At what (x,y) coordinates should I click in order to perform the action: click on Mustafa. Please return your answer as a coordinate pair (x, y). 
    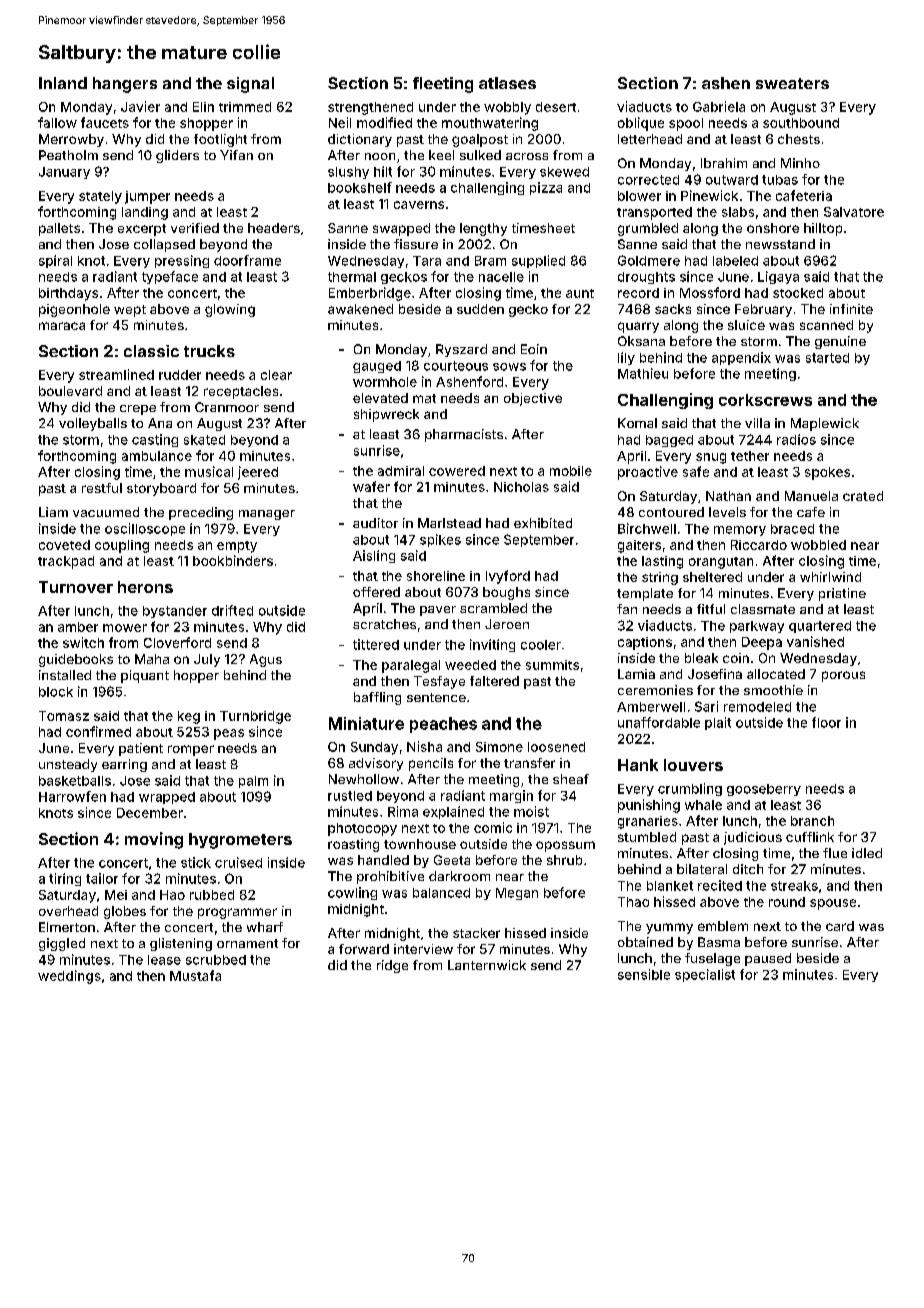
    Looking at the image, I should click on (195, 975).
